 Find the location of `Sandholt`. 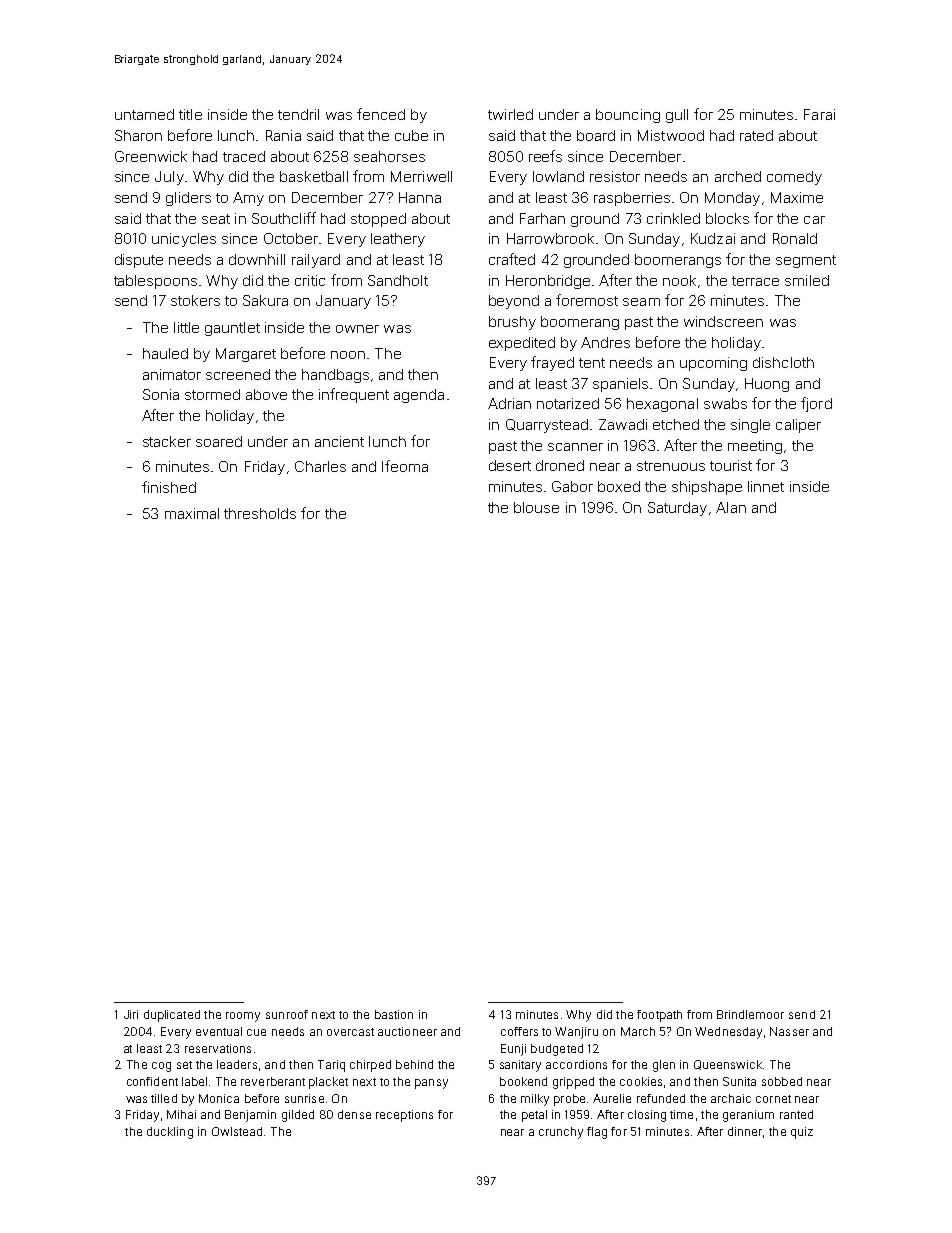

Sandholt is located at coordinates (398, 280).
